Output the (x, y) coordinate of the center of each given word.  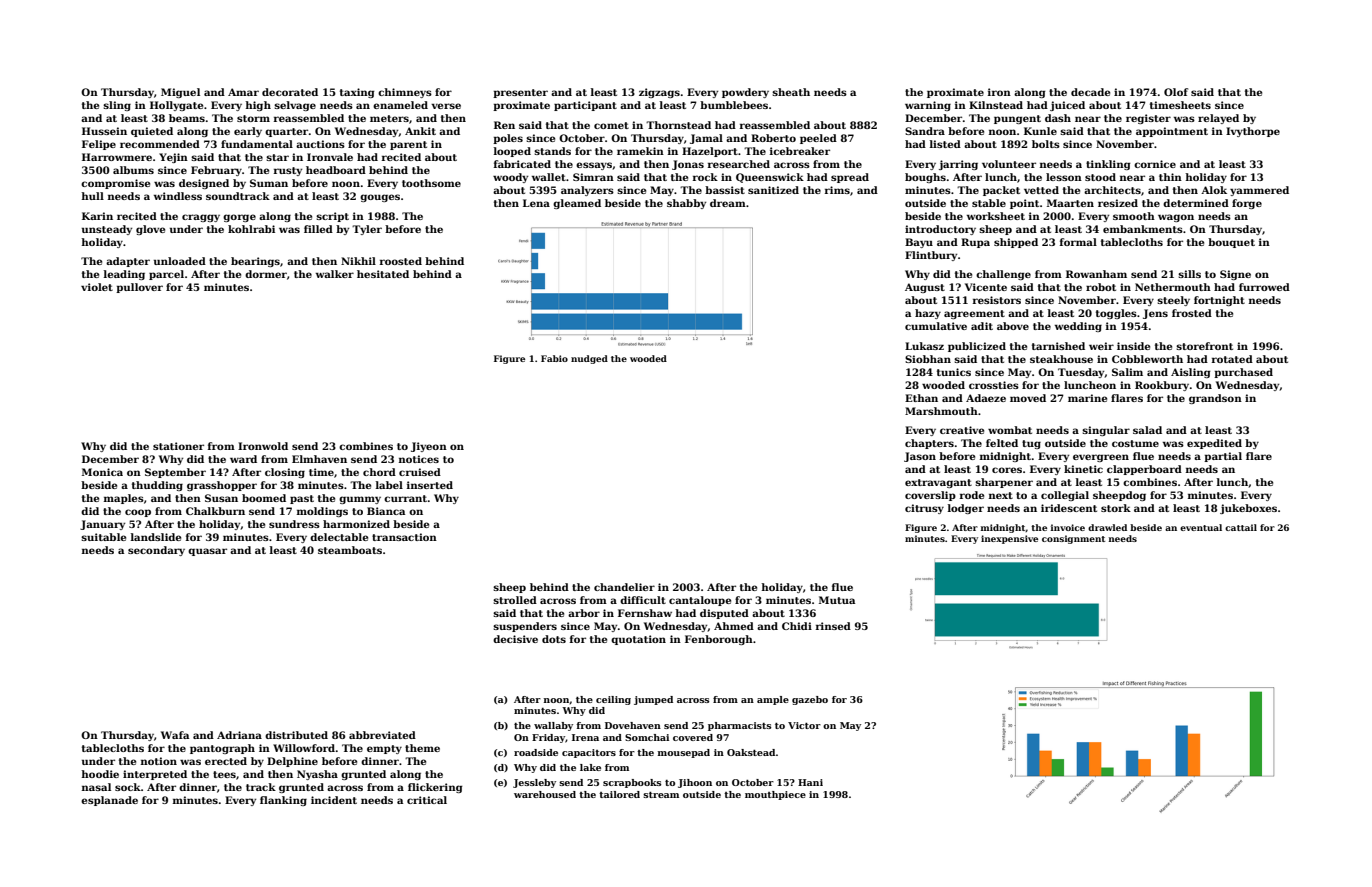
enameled (400, 105)
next (1001, 495)
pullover (139, 288)
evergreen (1101, 458)
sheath (791, 92)
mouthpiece (775, 795)
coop (138, 513)
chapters (929, 444)
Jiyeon (429, 447)
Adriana (239, 735)
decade (1090, 92)
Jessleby (534, 783)
